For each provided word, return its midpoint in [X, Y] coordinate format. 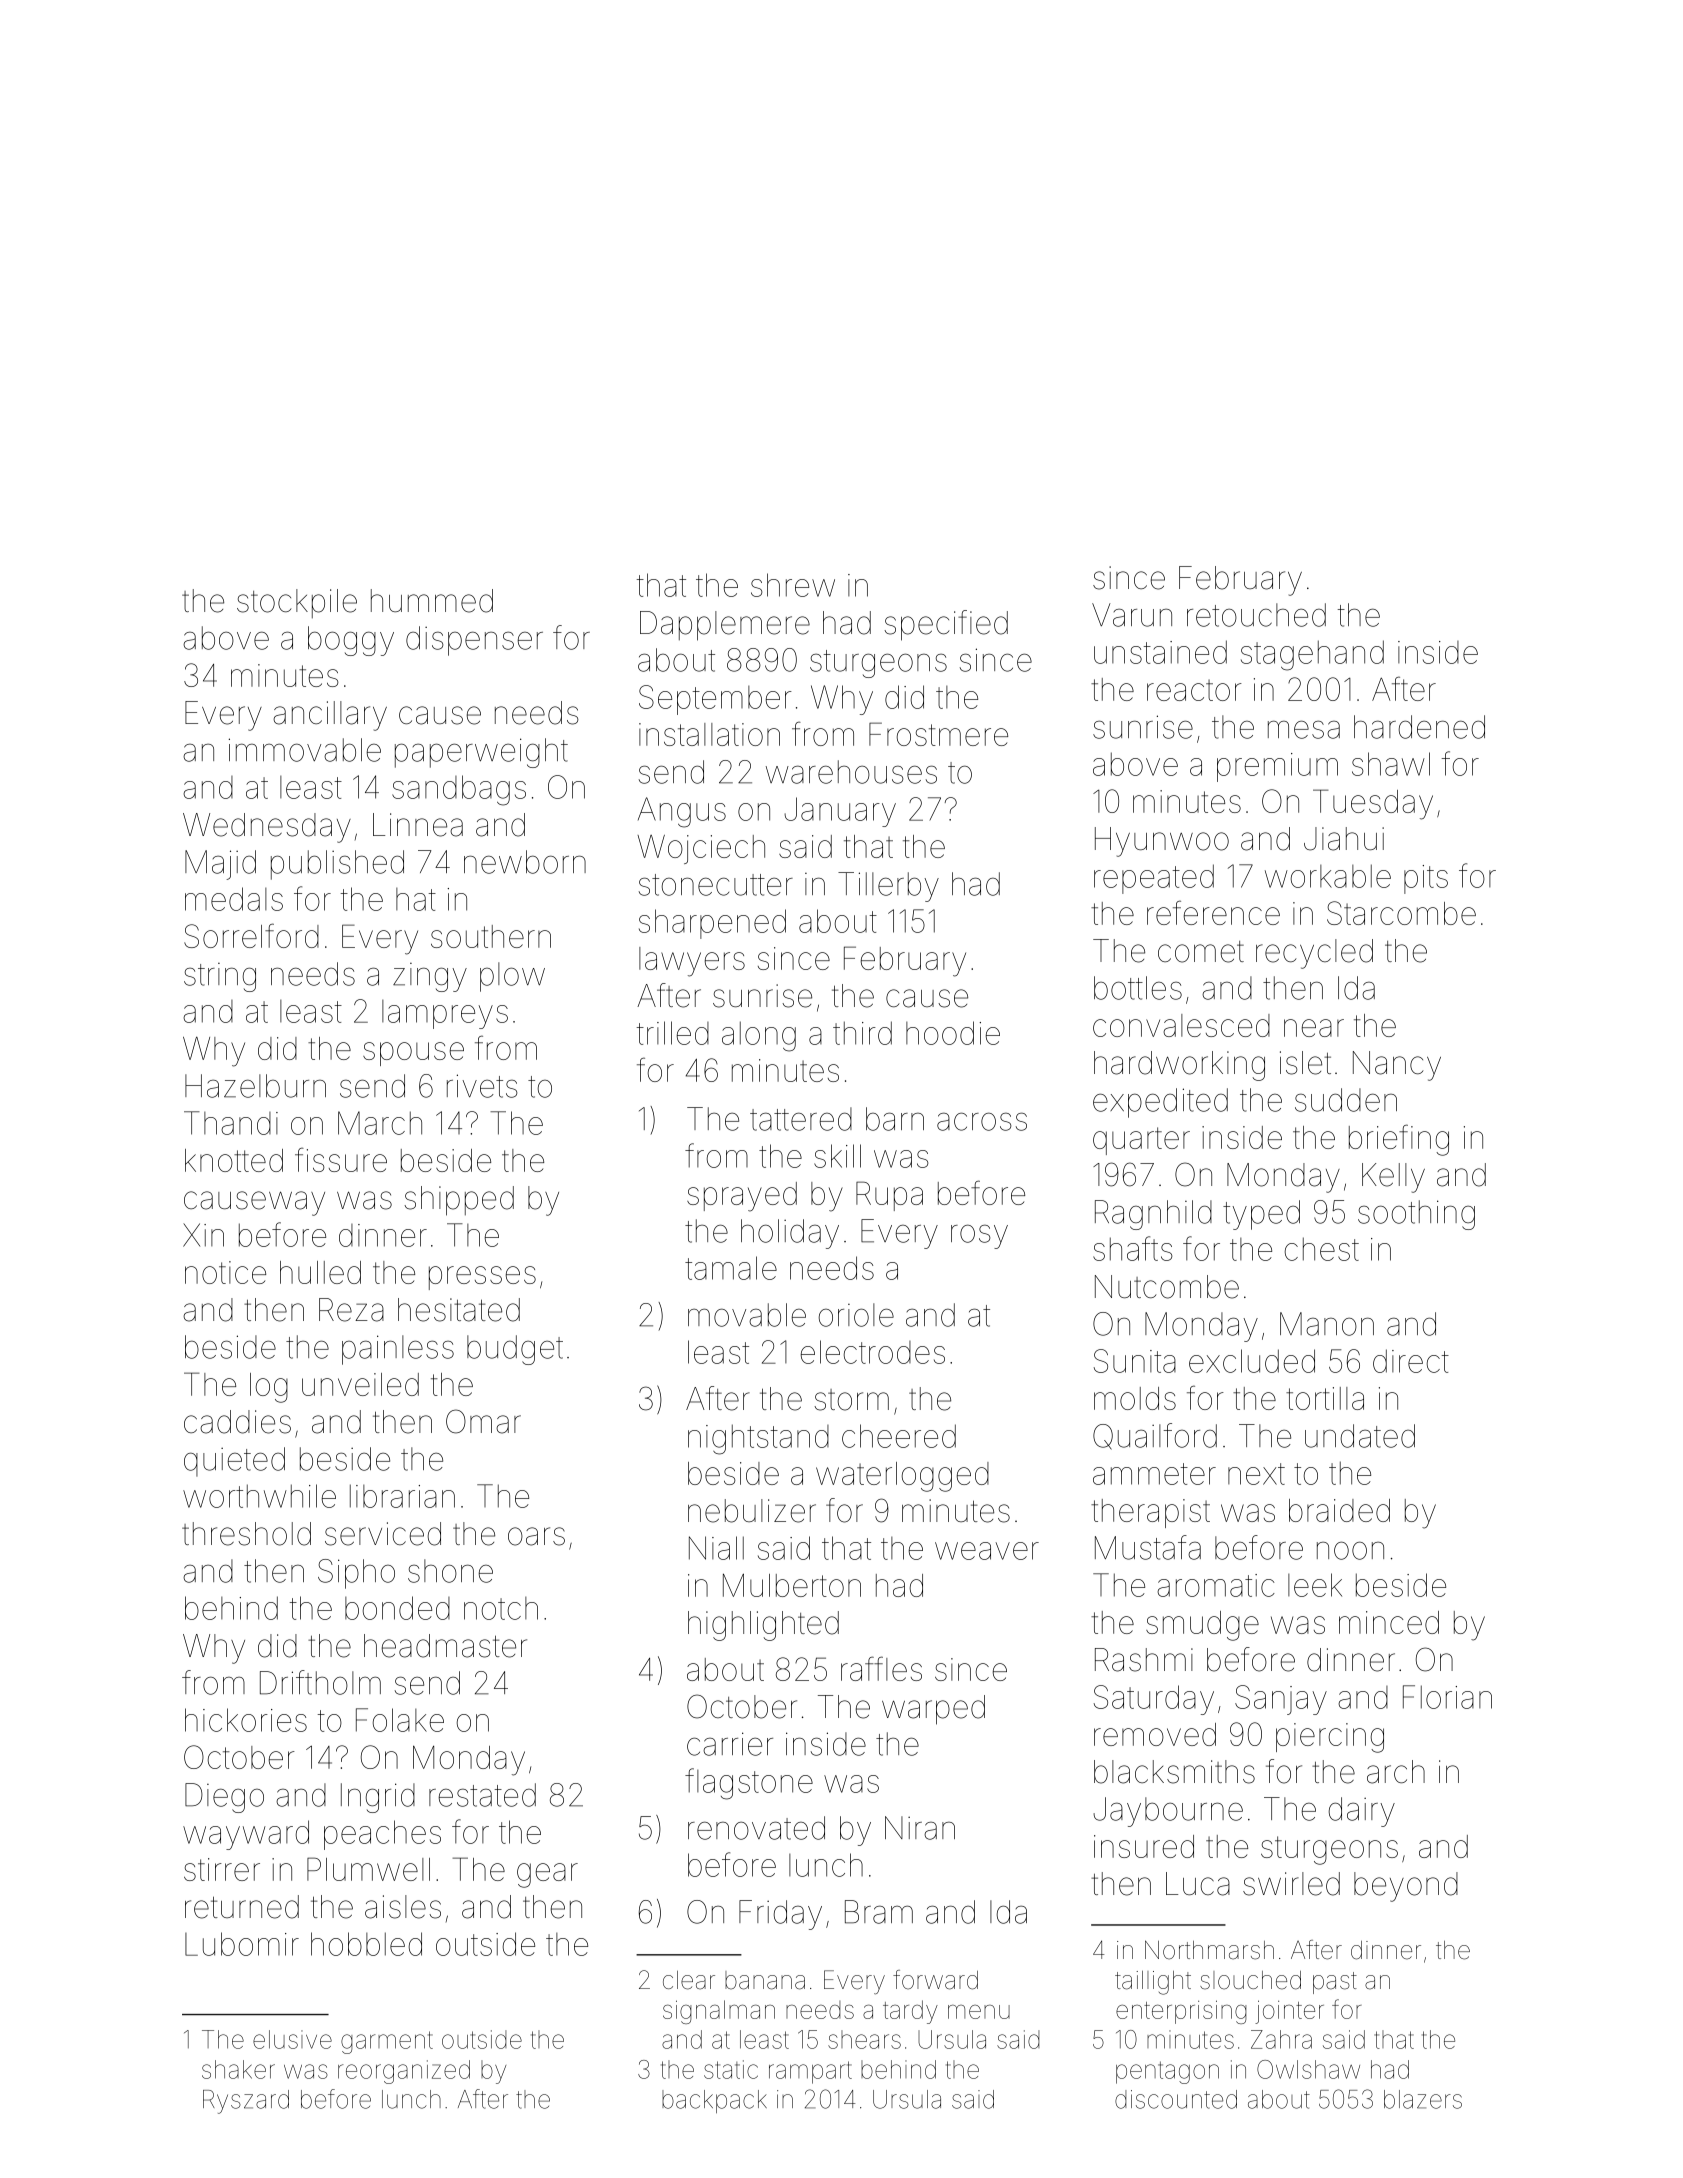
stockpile [297, 603]
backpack [714, 2101]
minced [1389, 1622]
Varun [1132, 615]
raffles [881, 1668]
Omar [483, 1421]
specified [946, 625]
